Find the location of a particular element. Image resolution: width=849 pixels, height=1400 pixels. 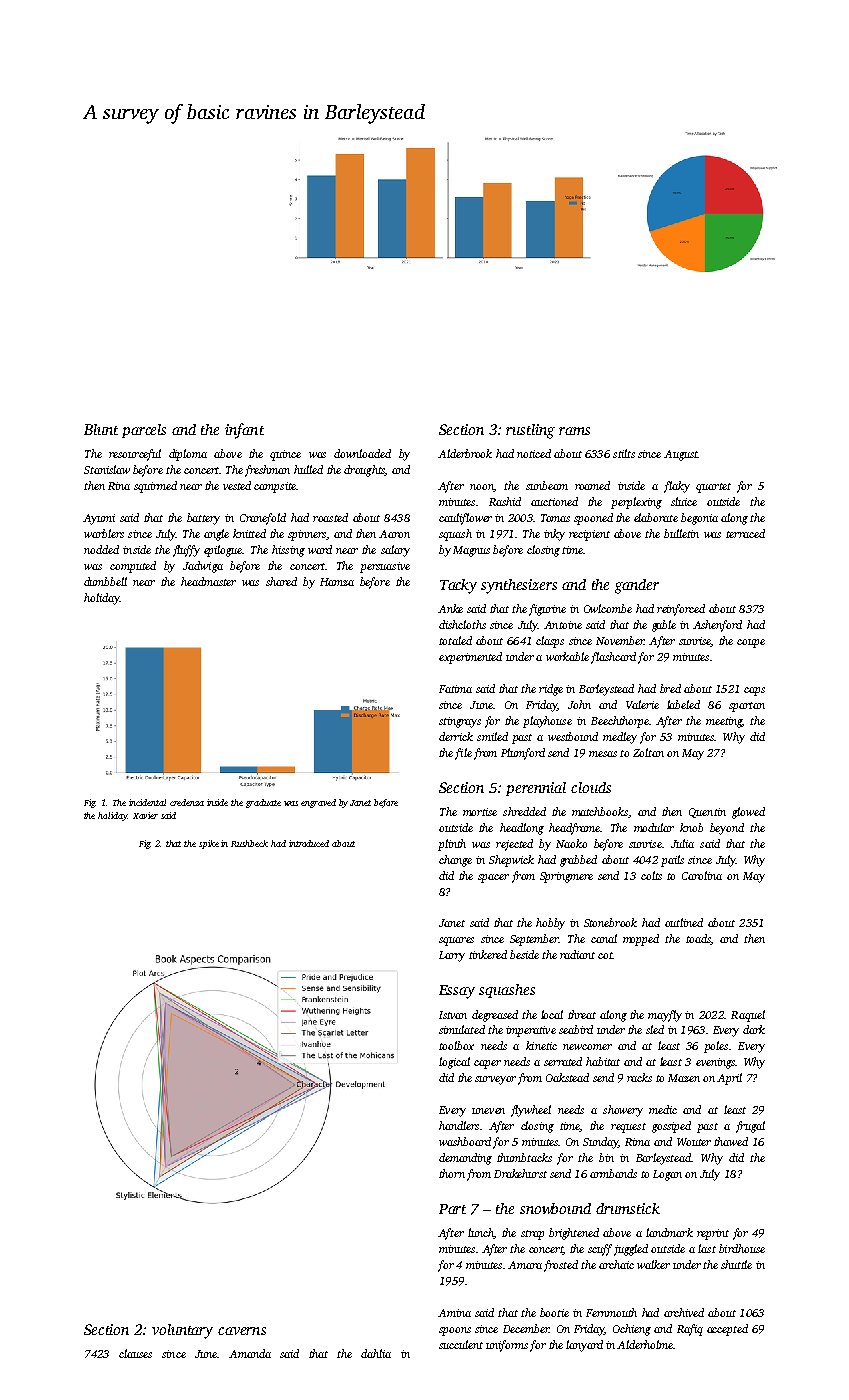

bulletin is located at coordinates (681, 533).
